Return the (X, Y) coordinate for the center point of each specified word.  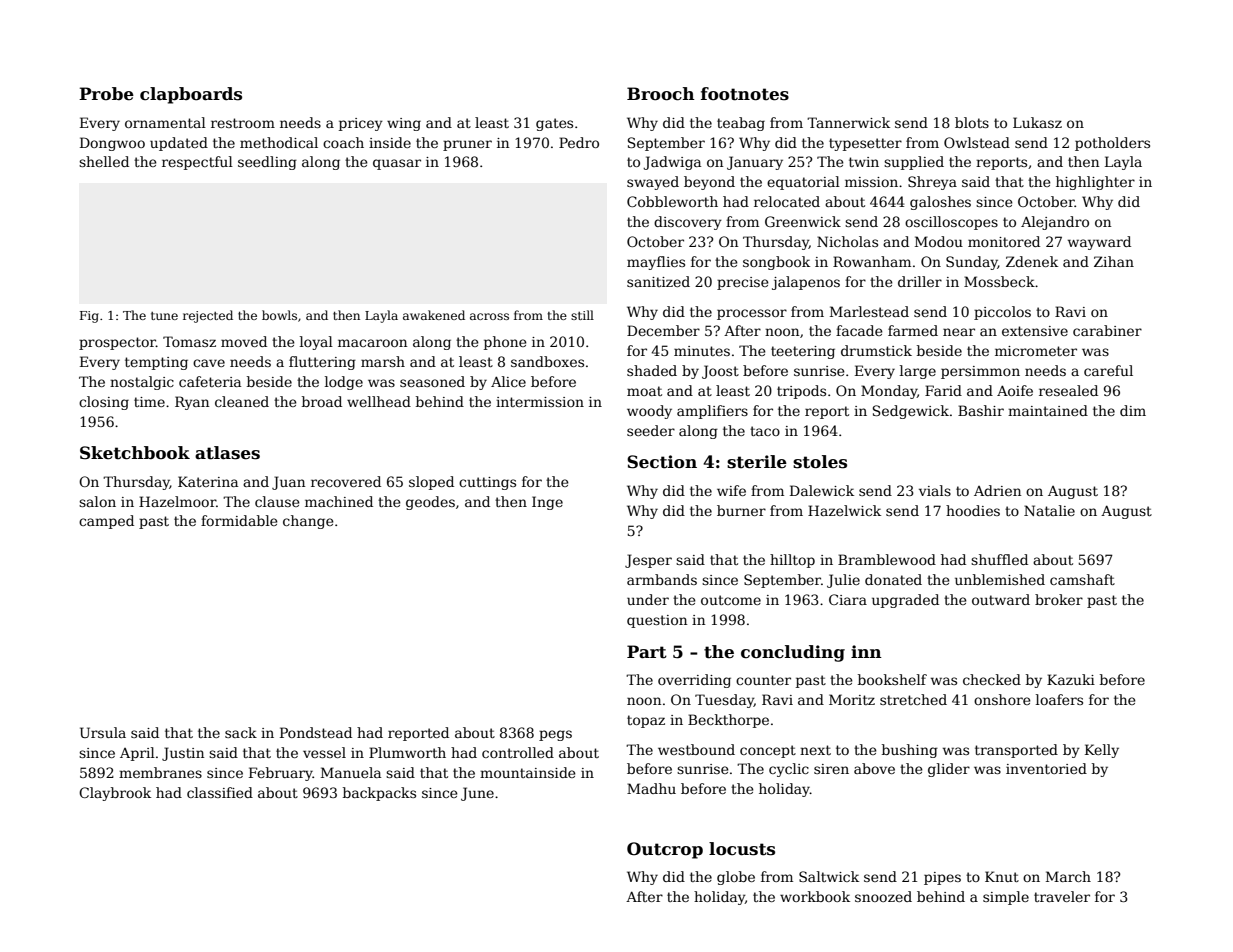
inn (866, 651)
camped (106, 522)
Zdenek (1032, 261)
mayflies (656, 263)
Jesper (648, 561)
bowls (279, 315)
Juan (288, 483)
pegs (555, 735)
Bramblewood (887, 559)
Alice (508, 381)
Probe (106, 94)
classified (220, 792)
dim (1133, 410)
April (137, 754)
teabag (741, 124)
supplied (914, 163)
